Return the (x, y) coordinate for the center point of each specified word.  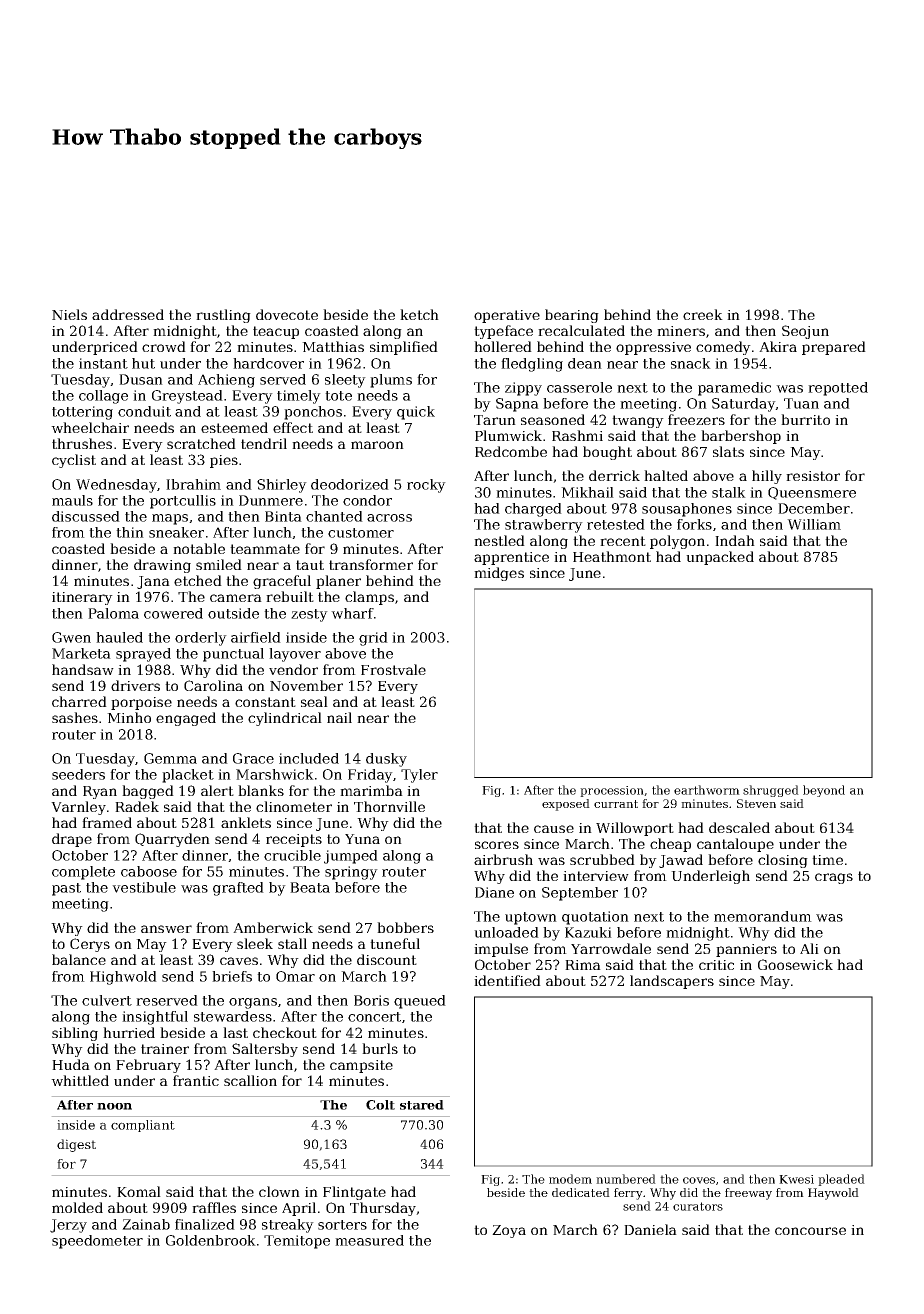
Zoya (509, 1231)
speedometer (97, 1242)
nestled (499, 540)
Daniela (650, 1229)
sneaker (176, 532)
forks (694, 524)
